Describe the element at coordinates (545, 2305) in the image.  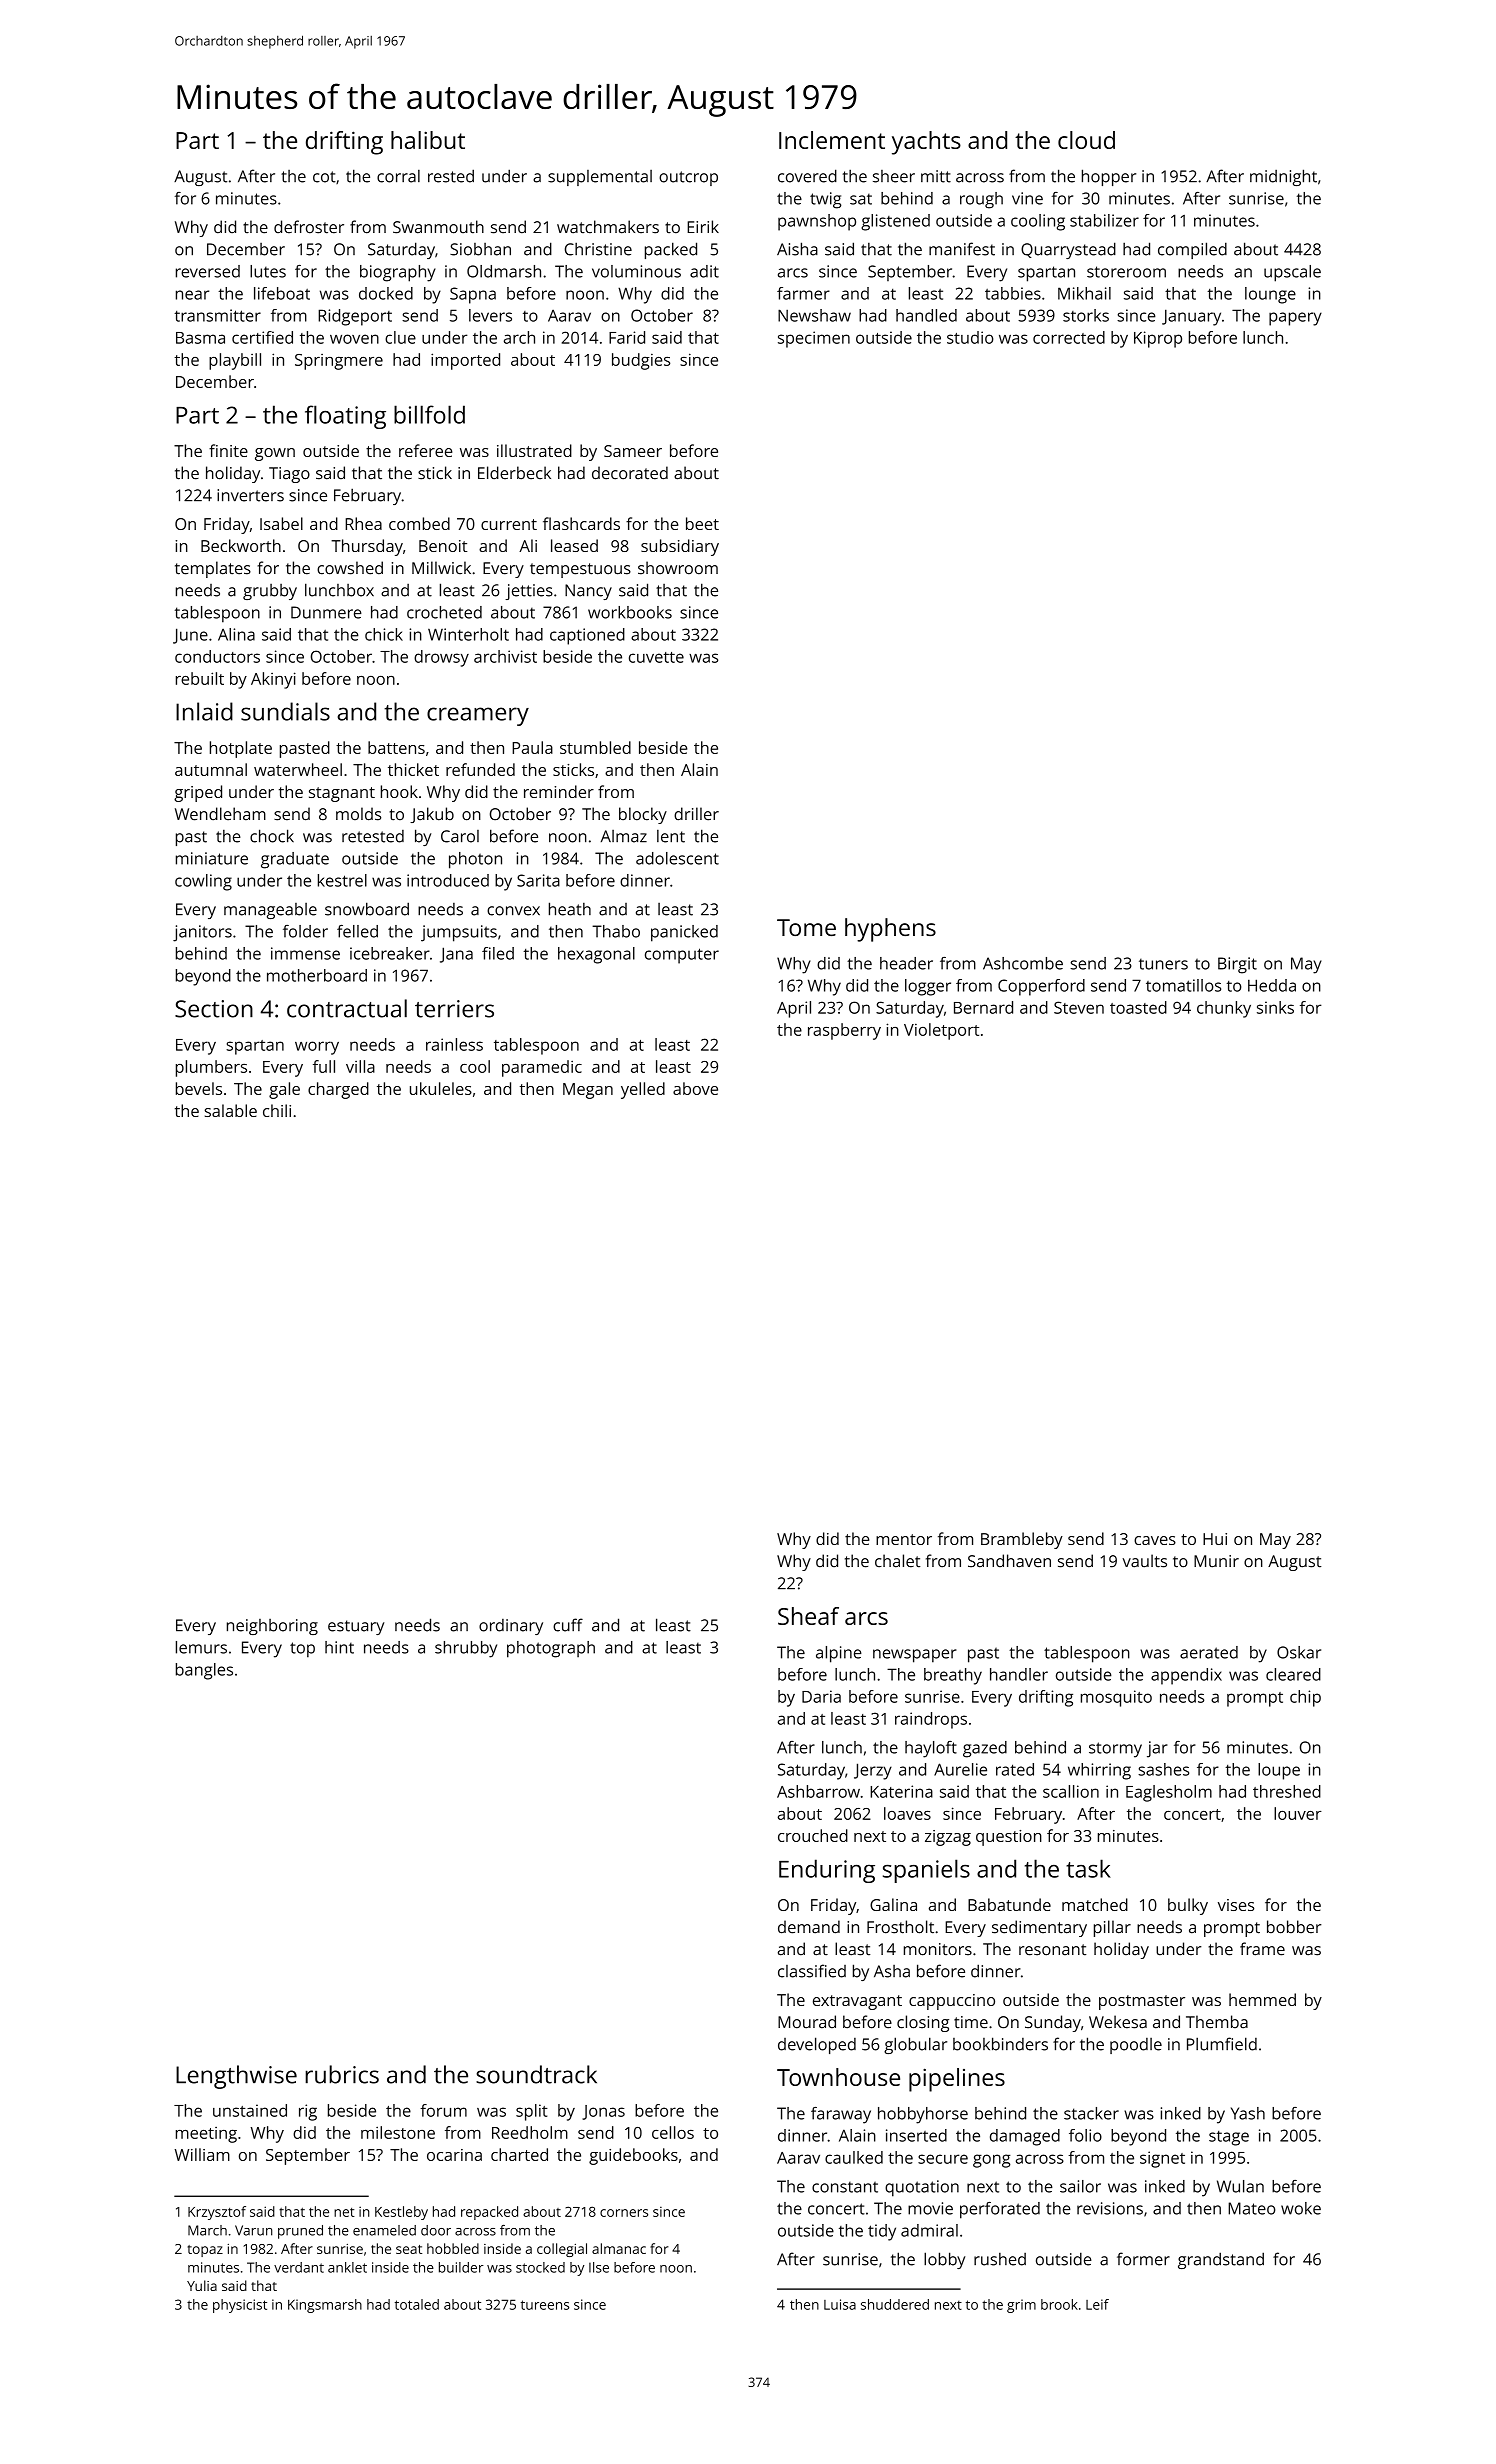
I see `tureens` at that location.
